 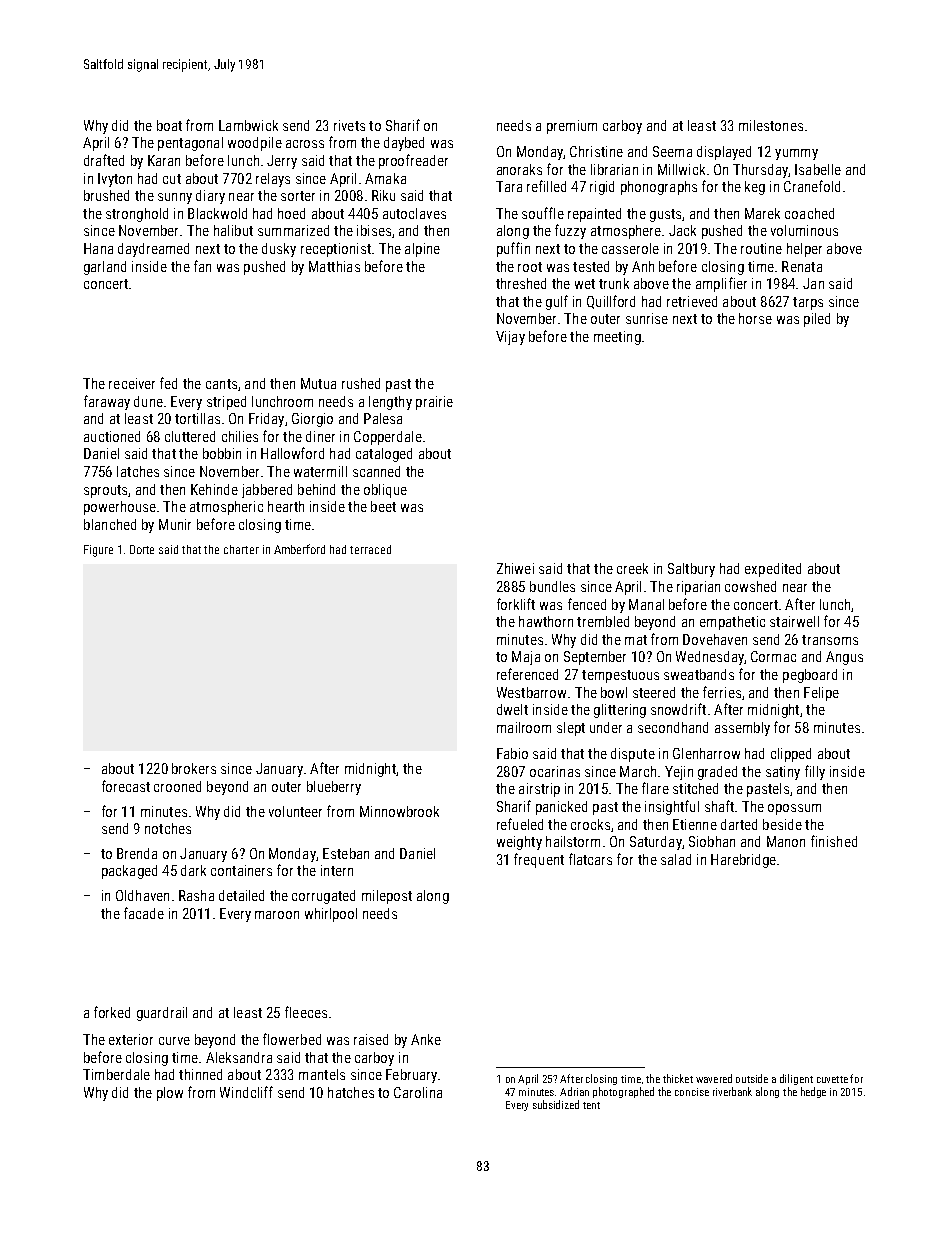 I want to click on fleeces, so click(x=306, y=1012).
